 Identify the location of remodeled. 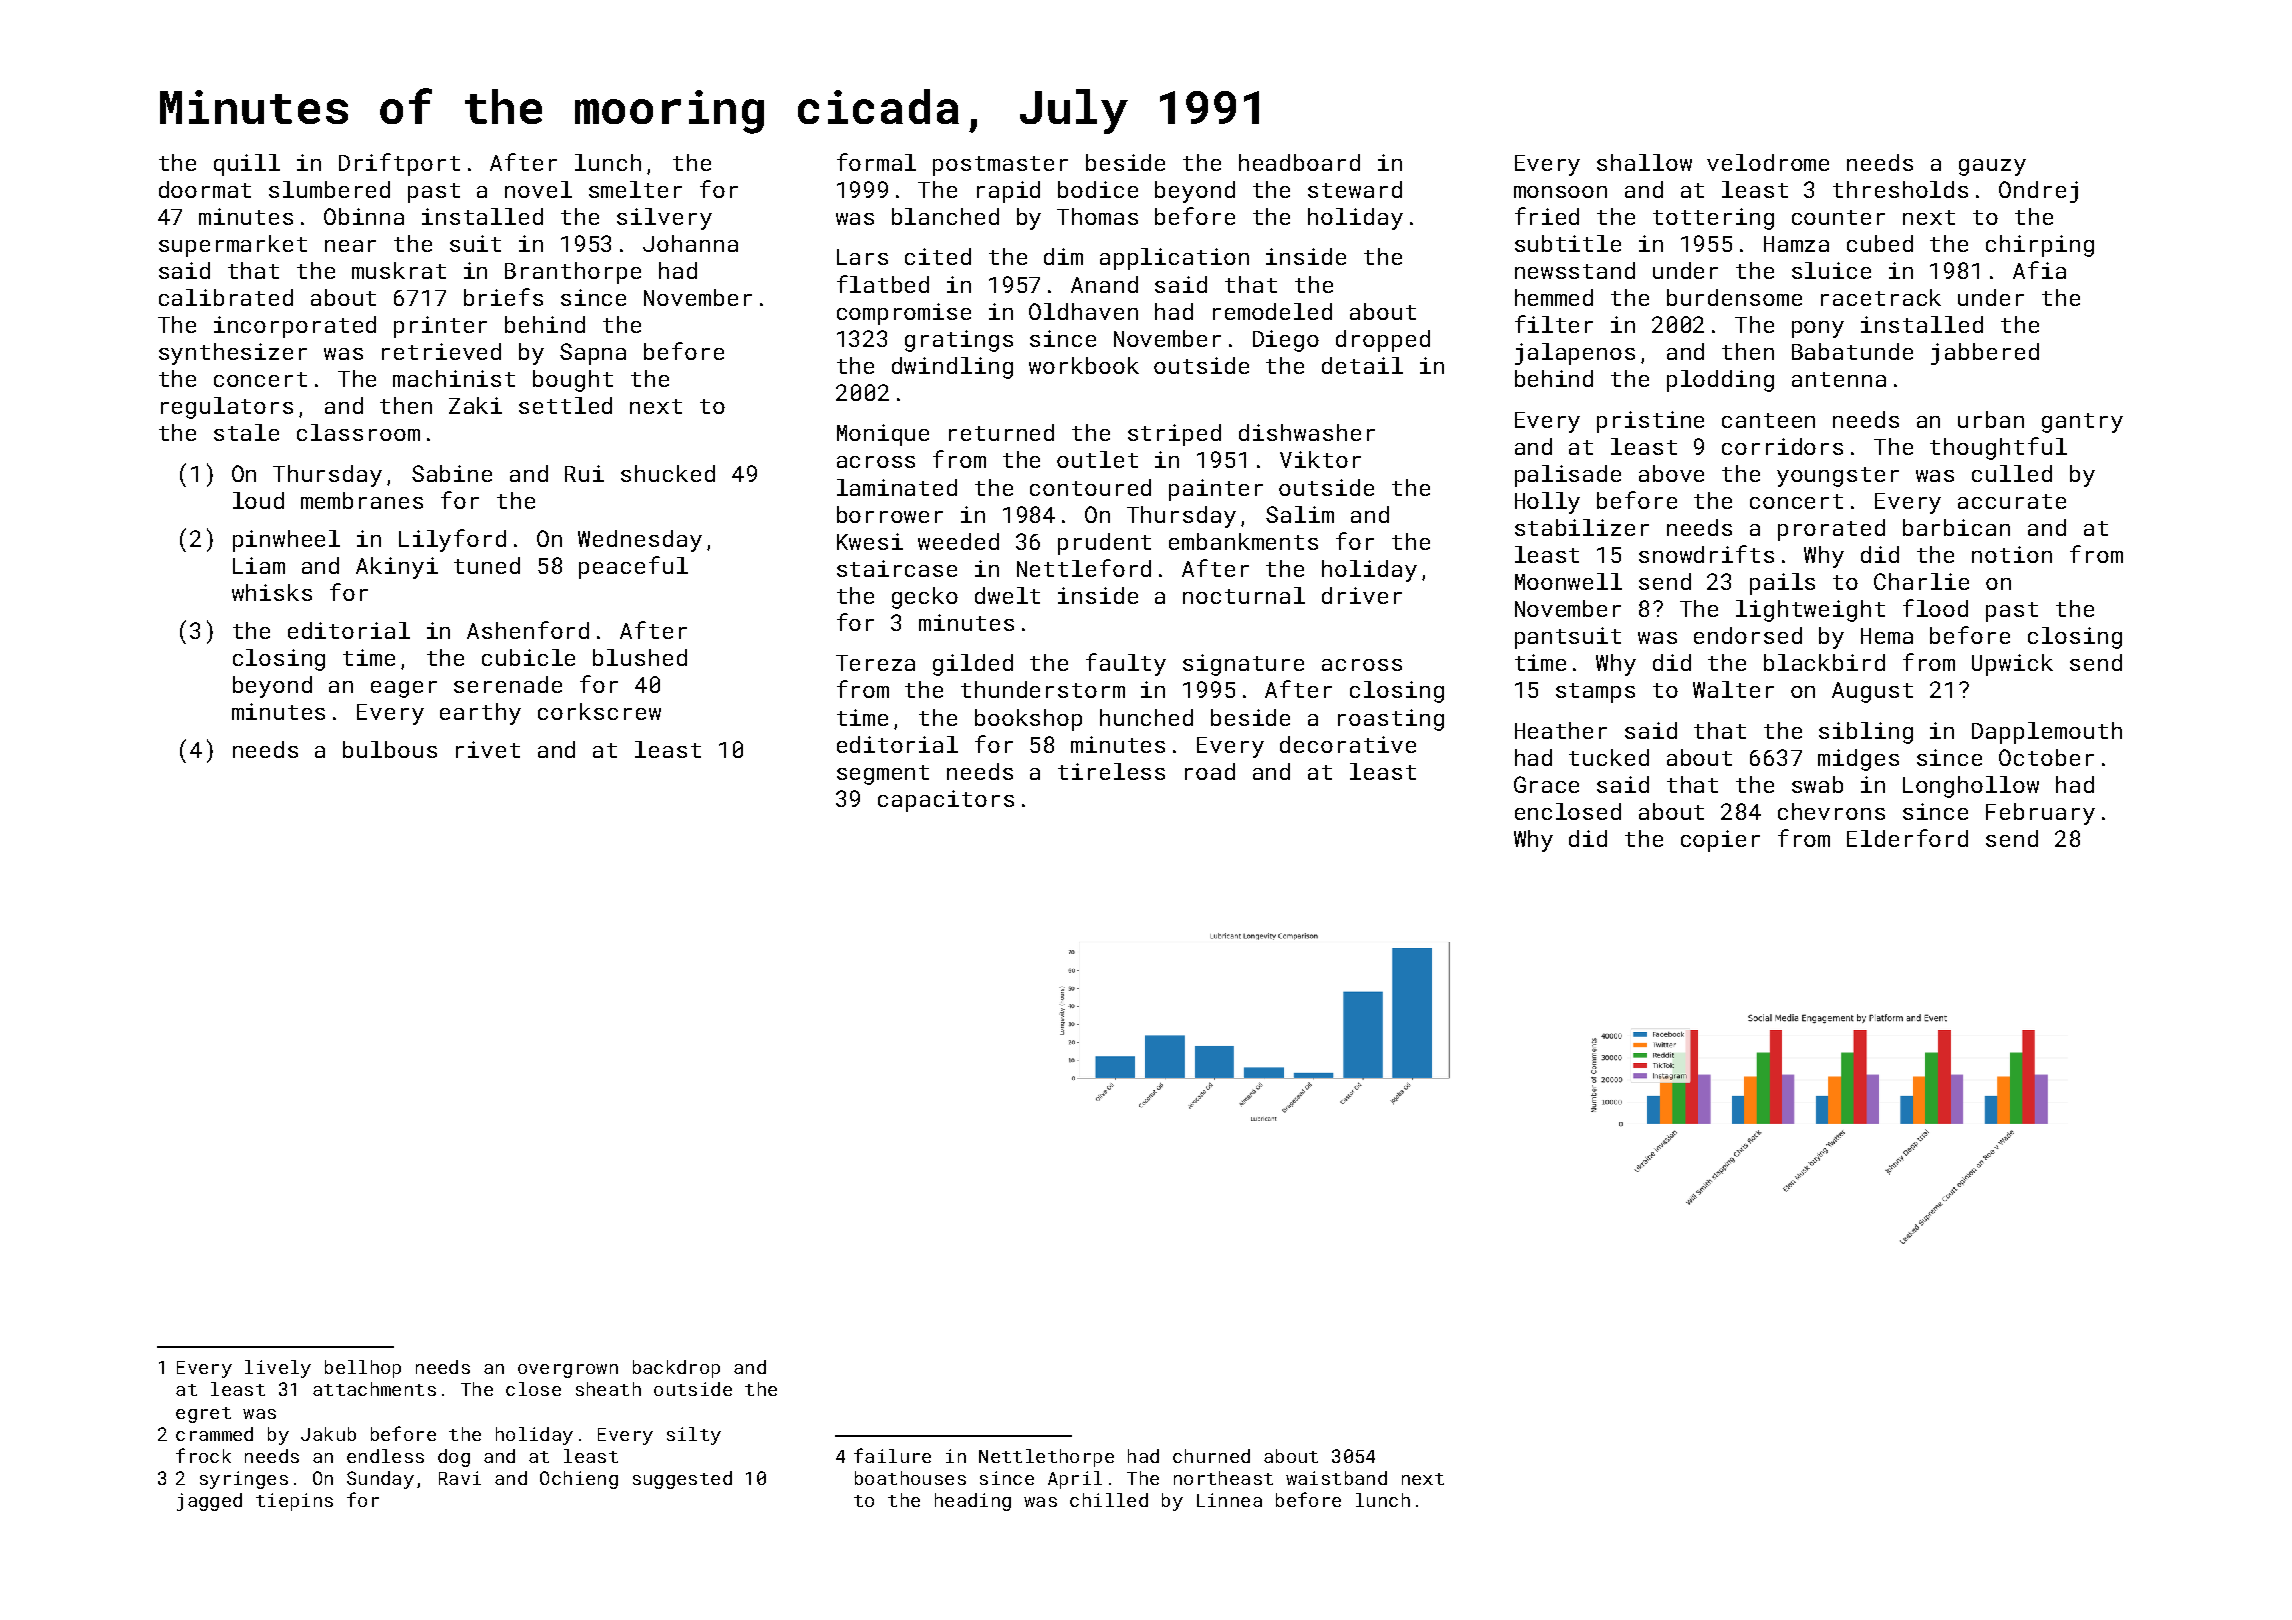
(1272, 311).
